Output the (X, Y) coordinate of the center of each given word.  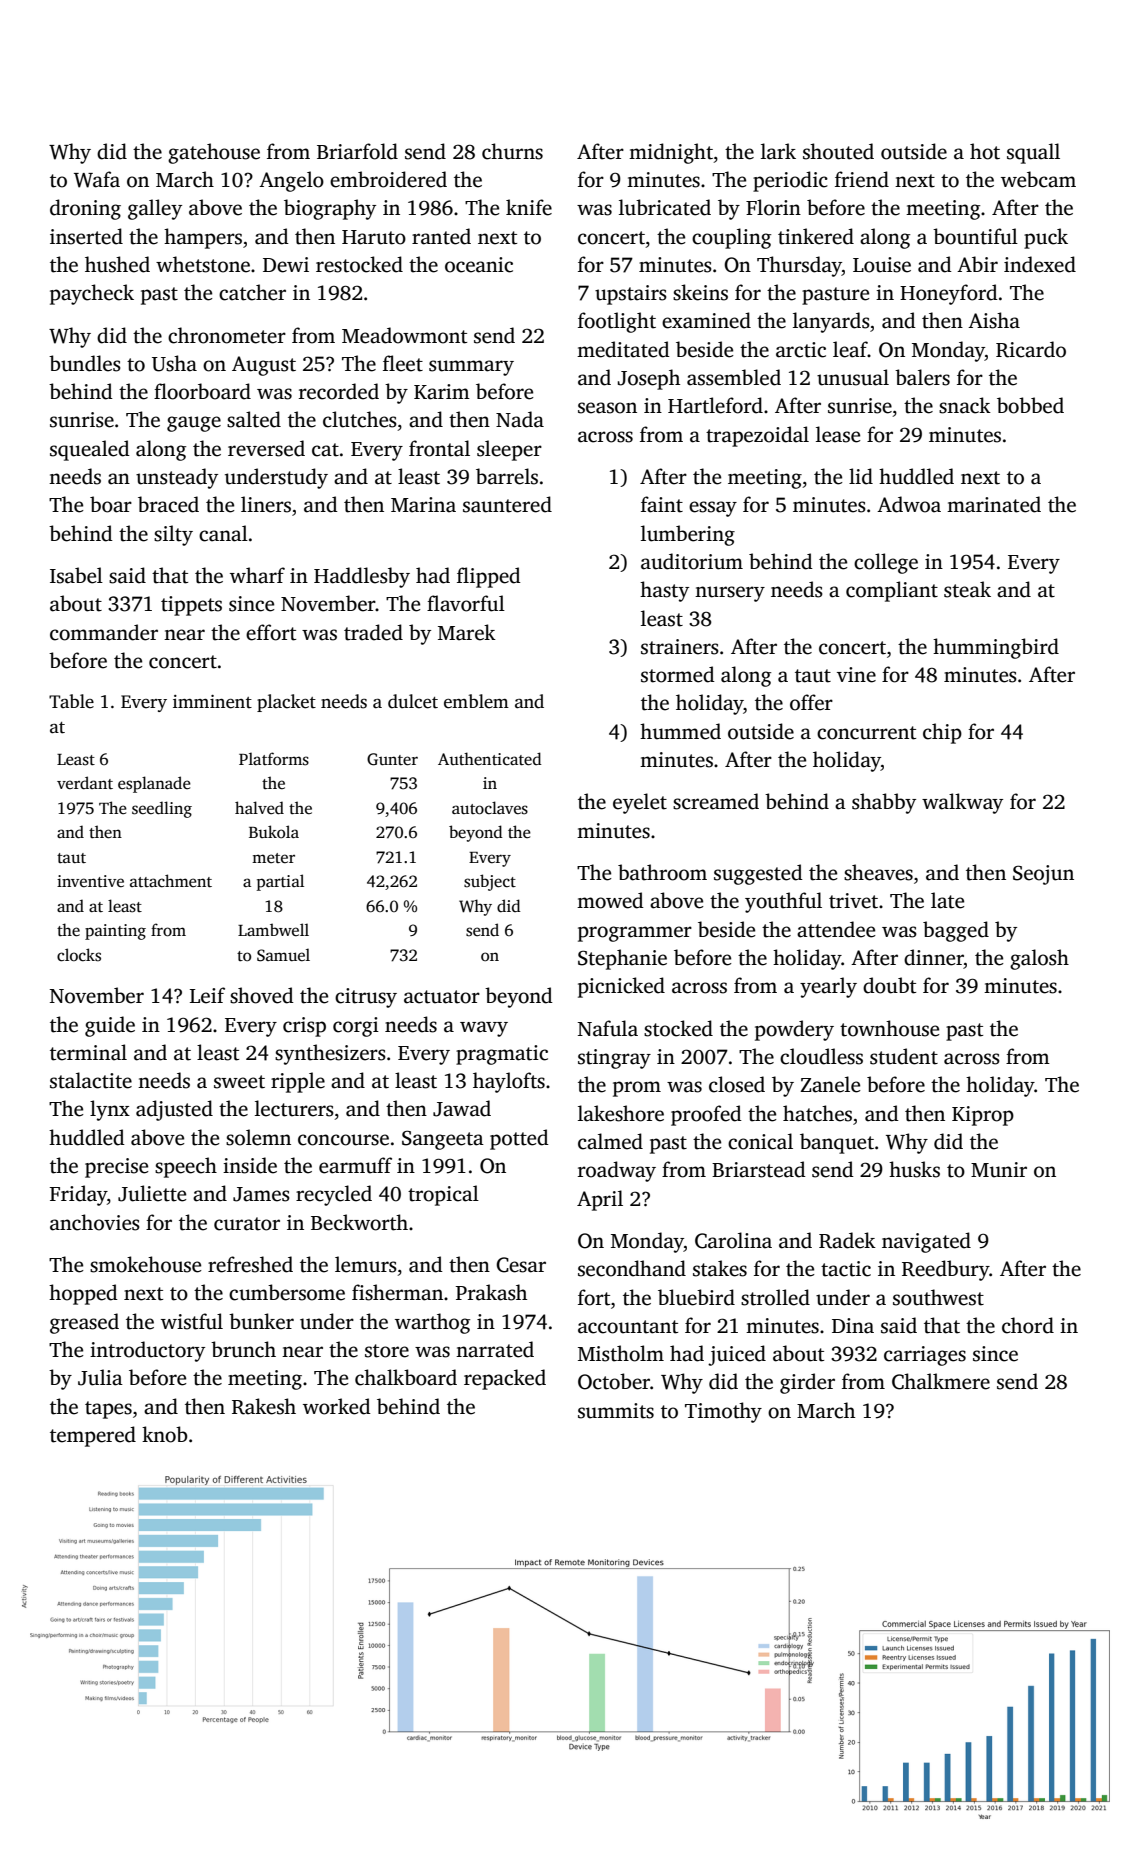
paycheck (92, 294)
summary (471, 368)
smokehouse (145, 1264)
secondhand (632, 1268)
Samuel (283, 955)
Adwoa (909, 504)
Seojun (1043, 875)
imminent (212, 702)
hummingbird (996, 648)
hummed (680, 731)
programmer (635, 934)
